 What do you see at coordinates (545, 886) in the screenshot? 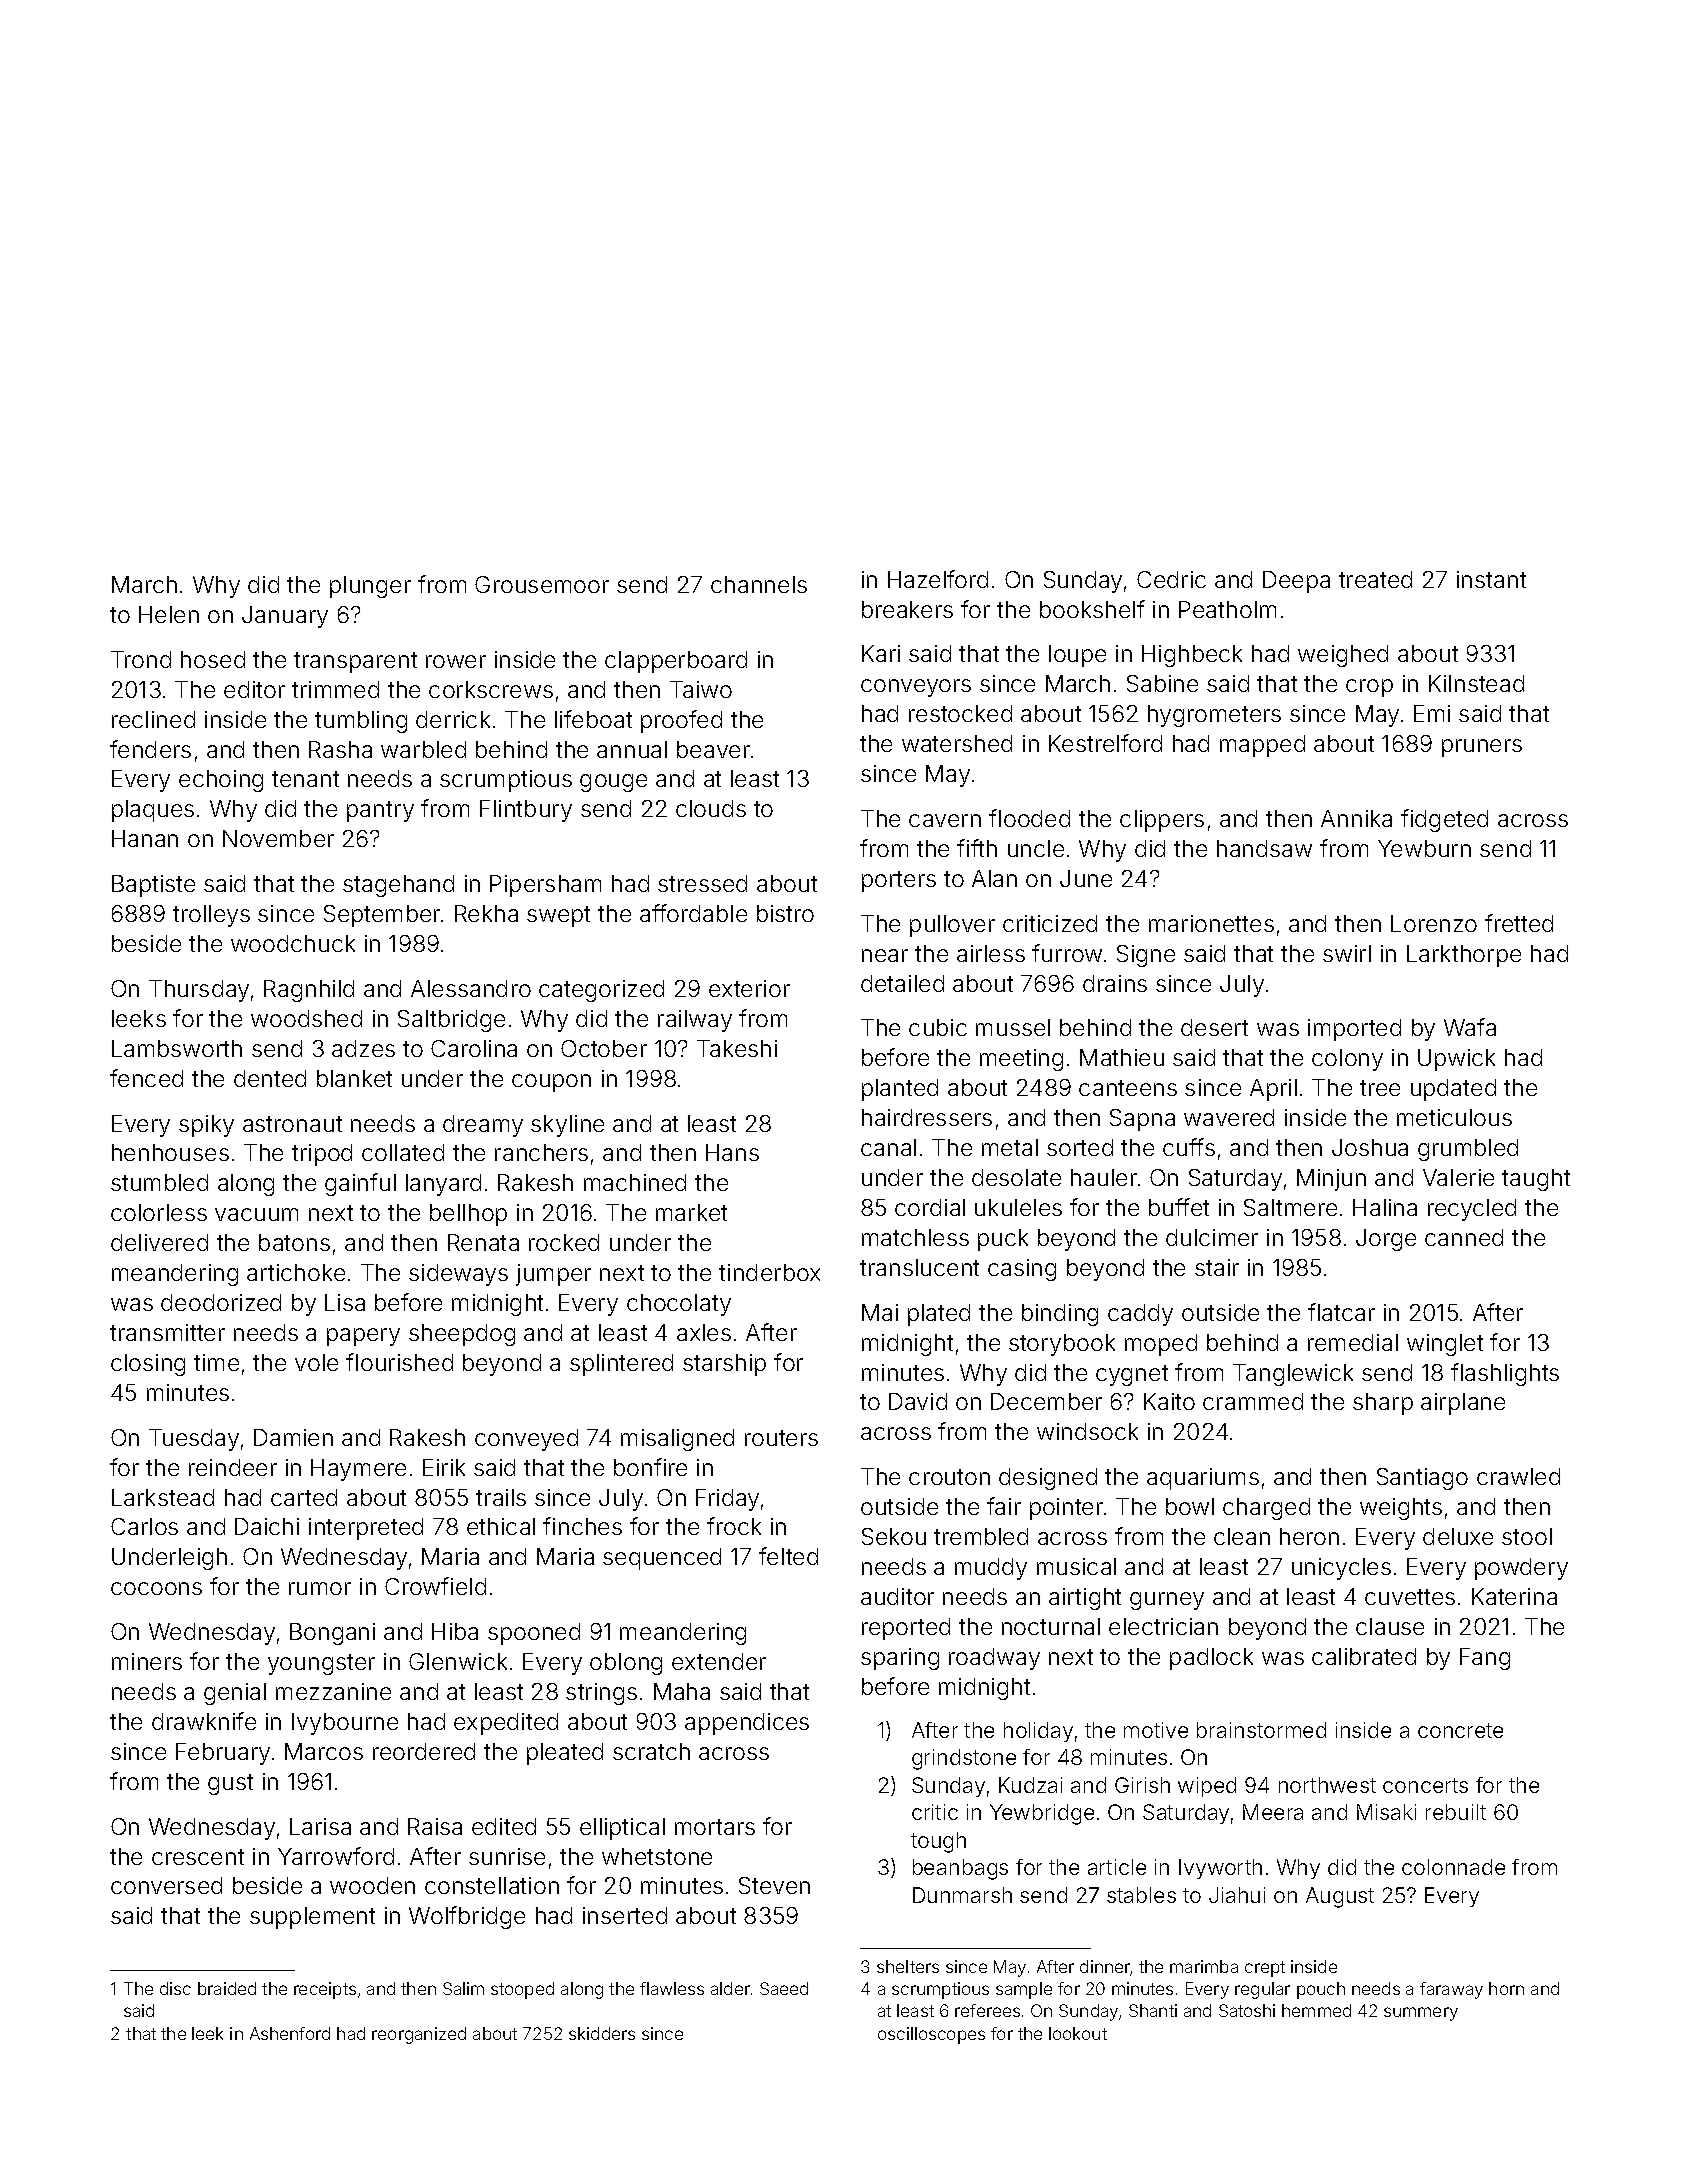
I see `Pipersham` at bounding box center [545, 886].
